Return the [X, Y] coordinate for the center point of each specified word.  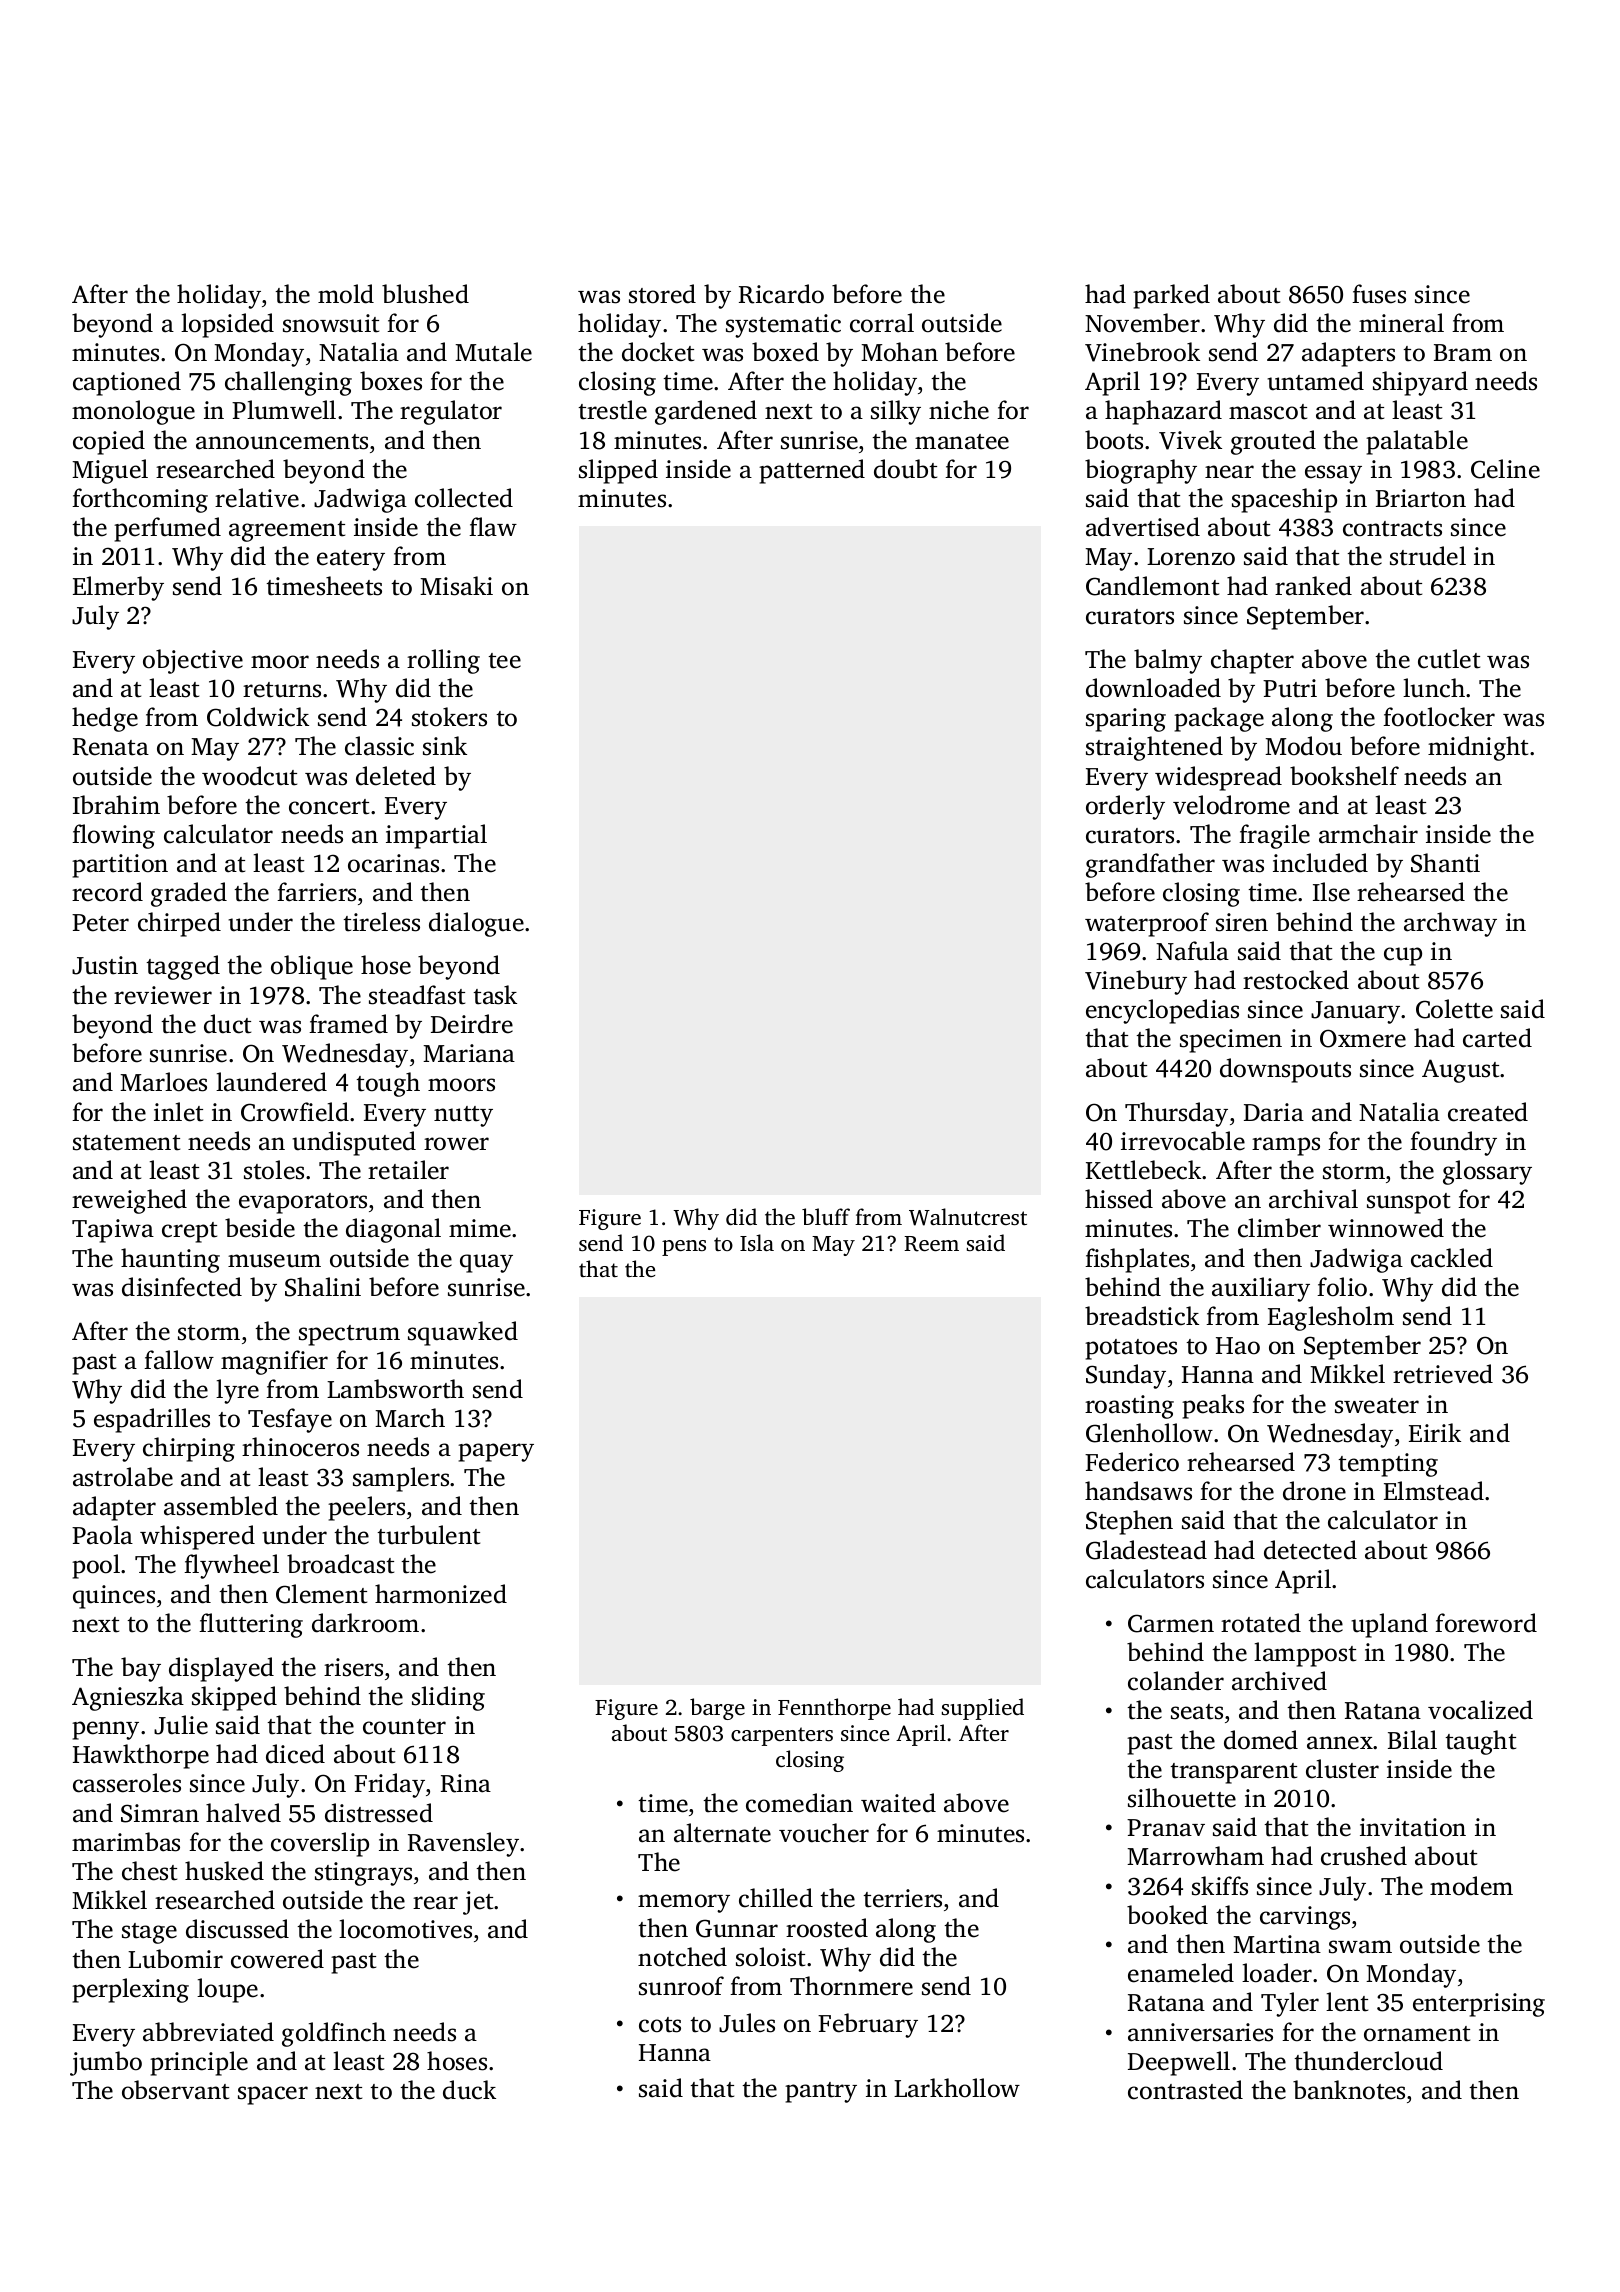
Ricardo [781, 294]
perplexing [130, 1990]
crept [189, 1232]
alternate [722, 1833]
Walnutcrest [968, 1217]
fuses [1379, 294]
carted [1497, 1038]
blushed [425, 294]
